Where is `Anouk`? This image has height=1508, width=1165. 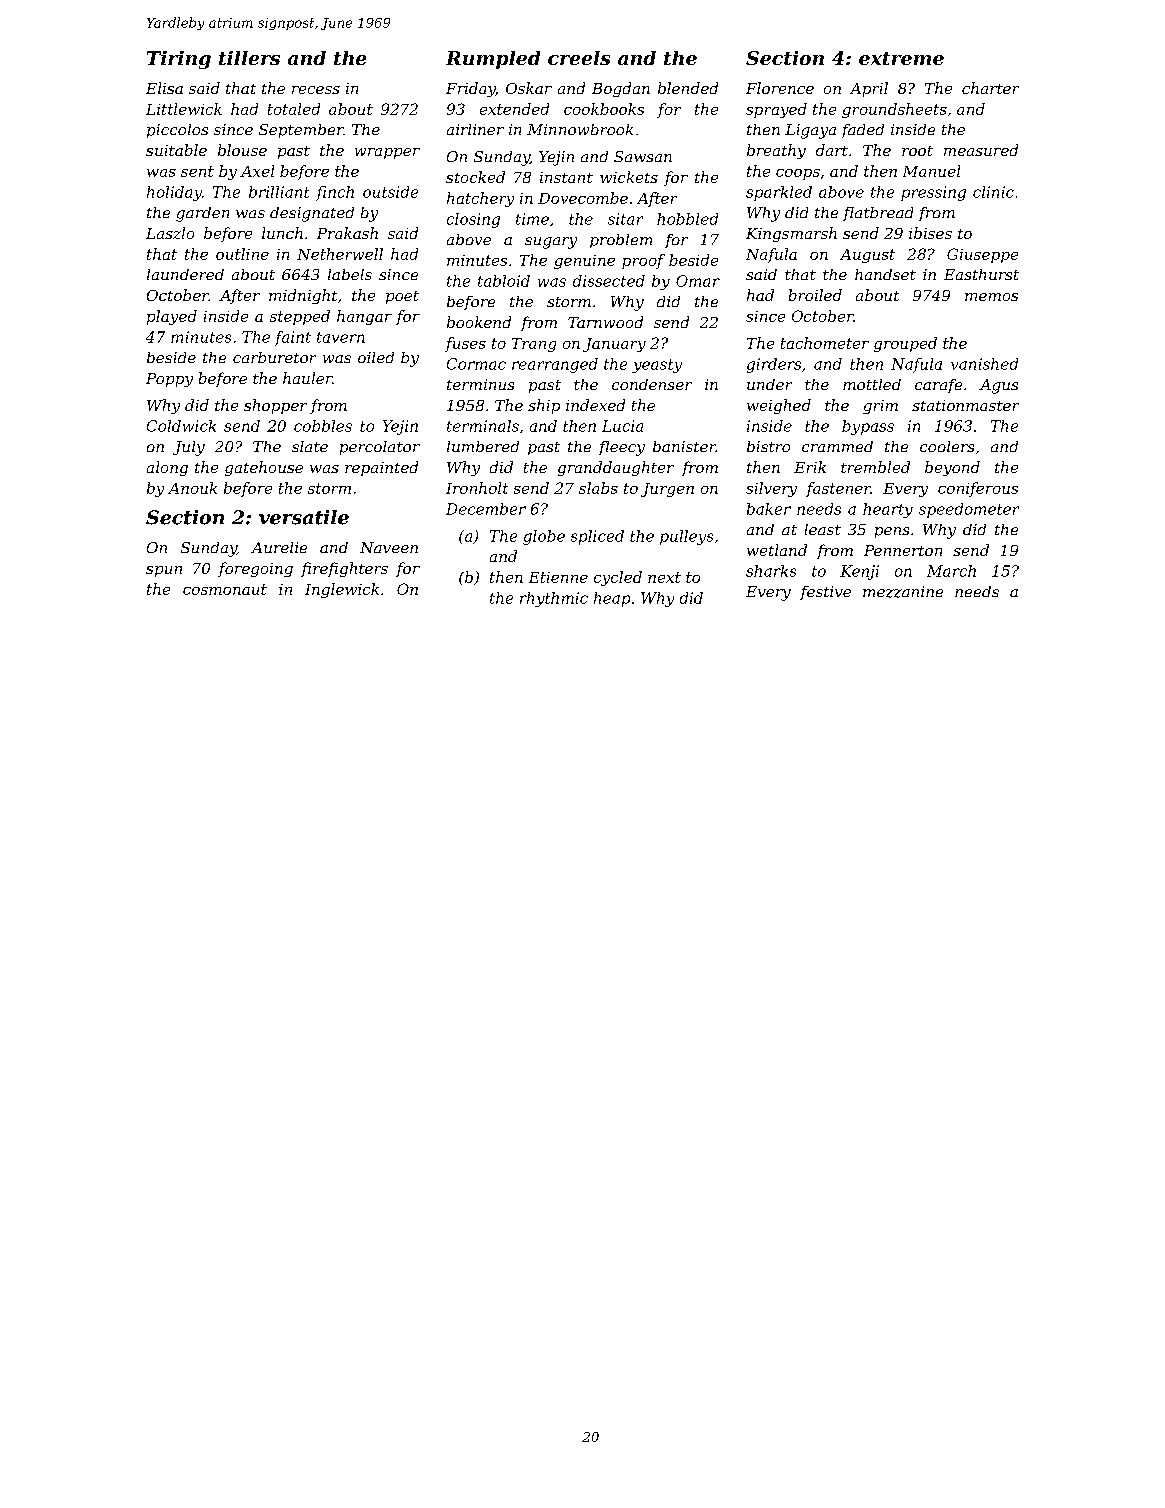 Anouk is located at coordinates (192, 488).
